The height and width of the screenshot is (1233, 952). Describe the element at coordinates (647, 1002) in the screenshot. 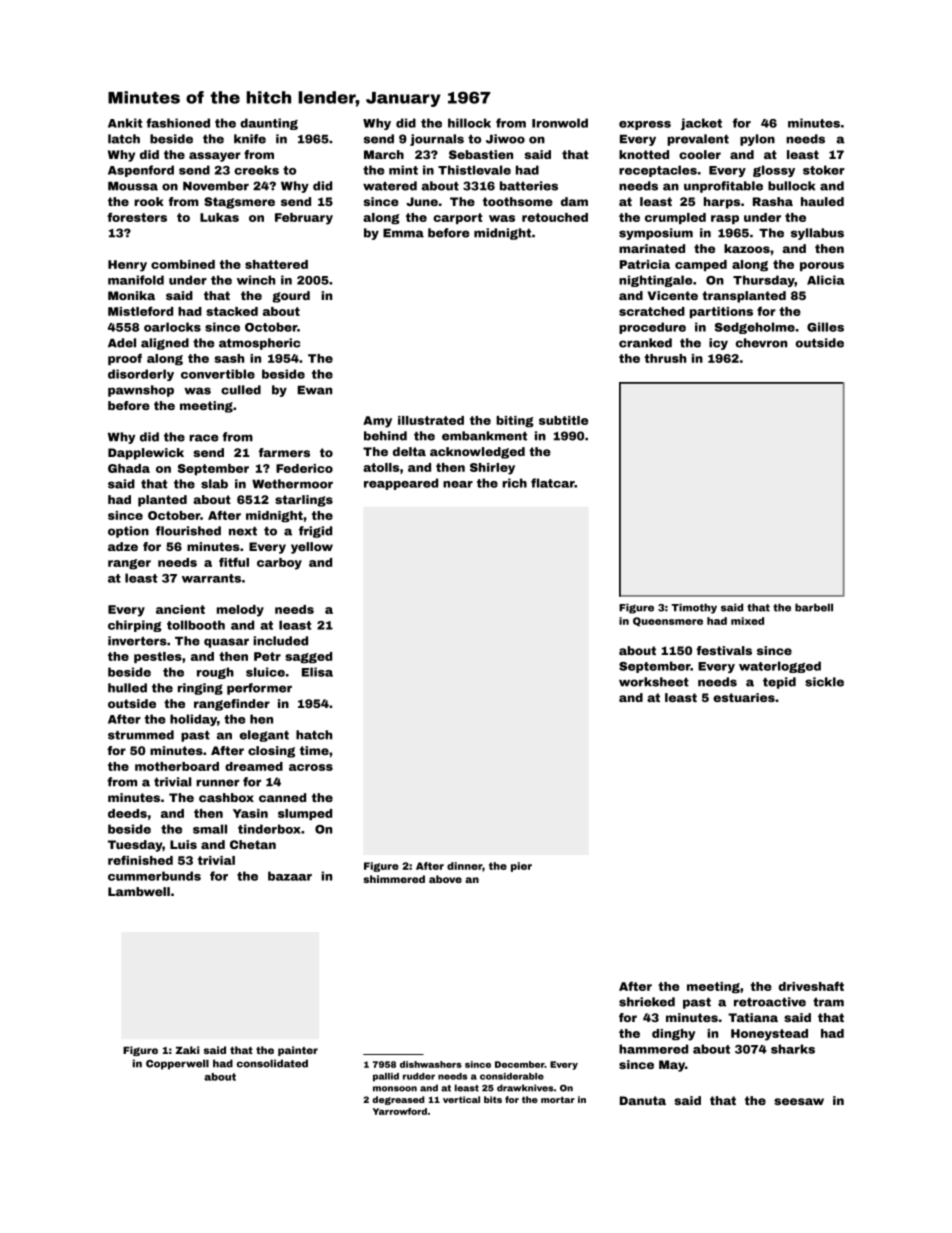

I see `shrieked` at that location.
